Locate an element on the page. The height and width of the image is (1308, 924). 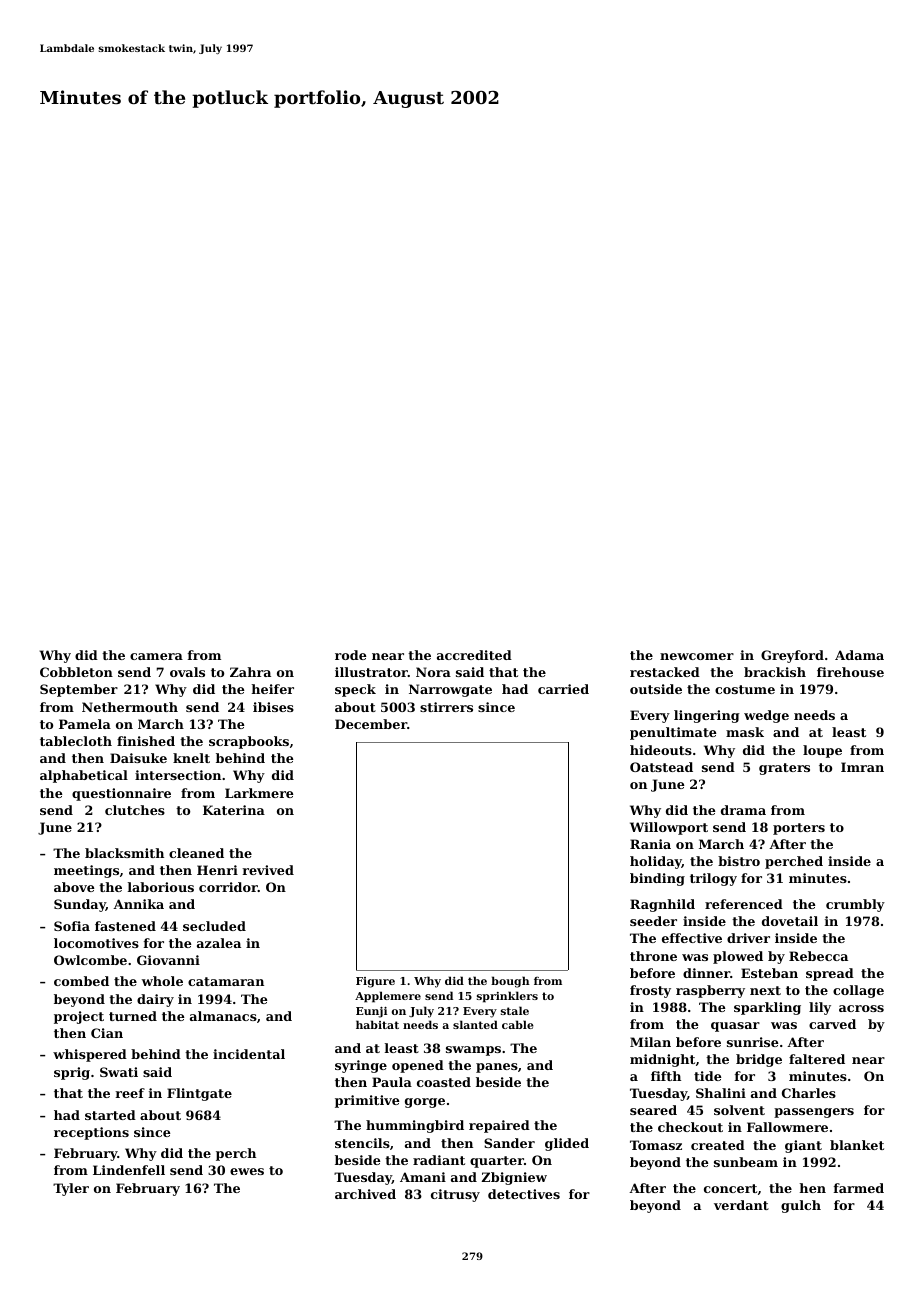
accredited is located at coordinates (474, 655).
